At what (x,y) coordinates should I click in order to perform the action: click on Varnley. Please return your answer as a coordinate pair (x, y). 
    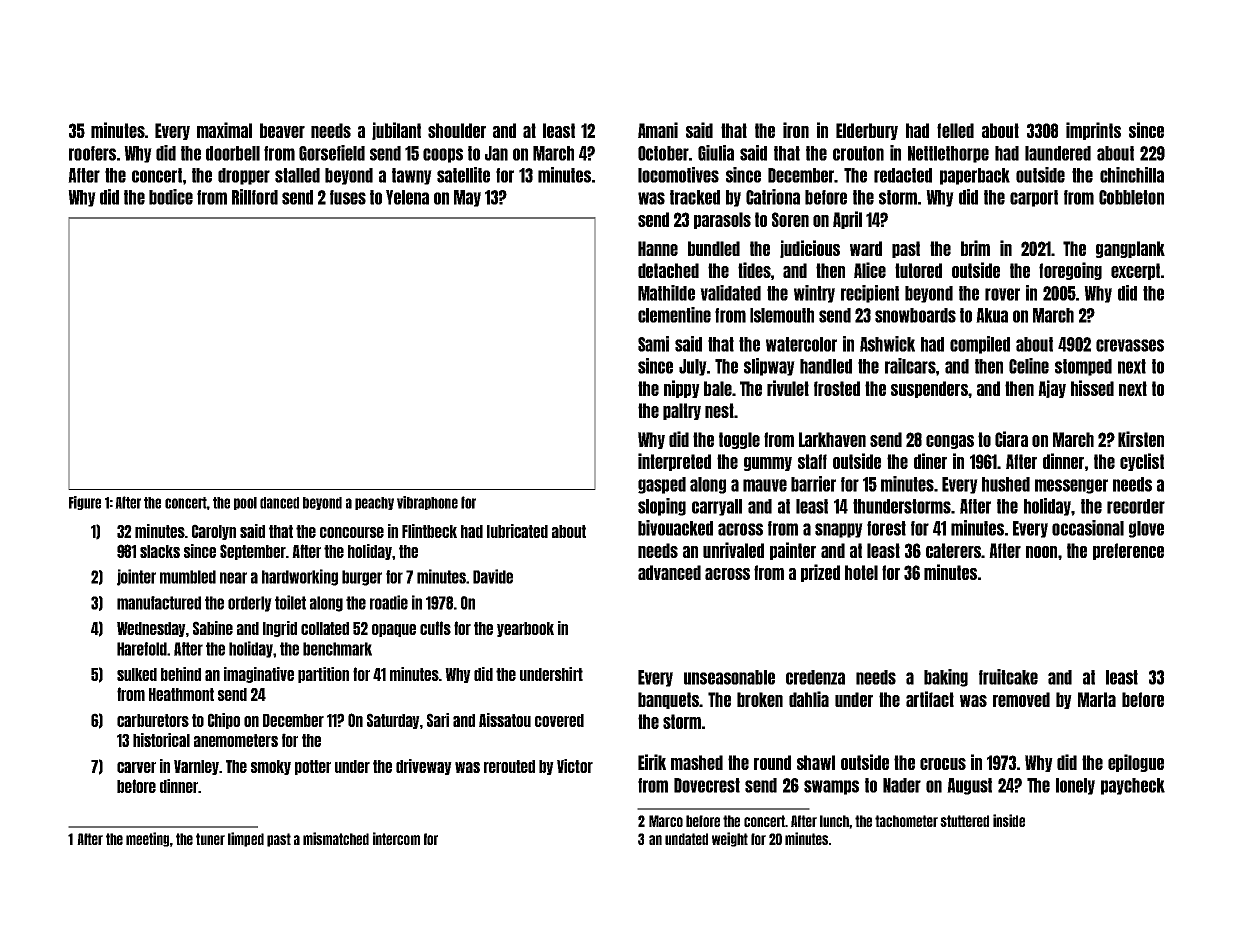
    Looking at the image, I should click on (197, 767).
